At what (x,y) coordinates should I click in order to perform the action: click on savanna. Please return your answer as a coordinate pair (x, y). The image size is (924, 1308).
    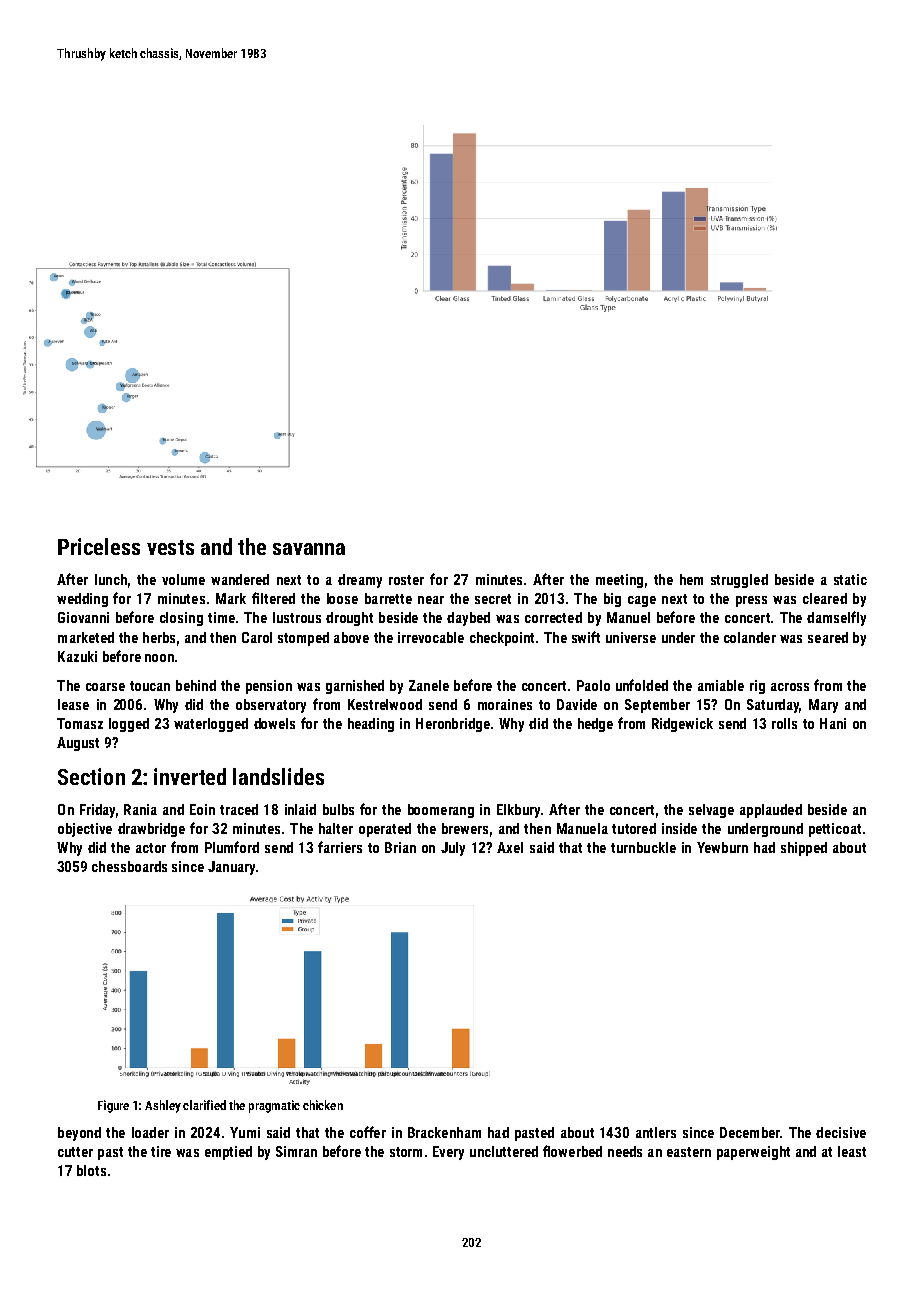
    Looking at the image, I should click on (309, 549).
